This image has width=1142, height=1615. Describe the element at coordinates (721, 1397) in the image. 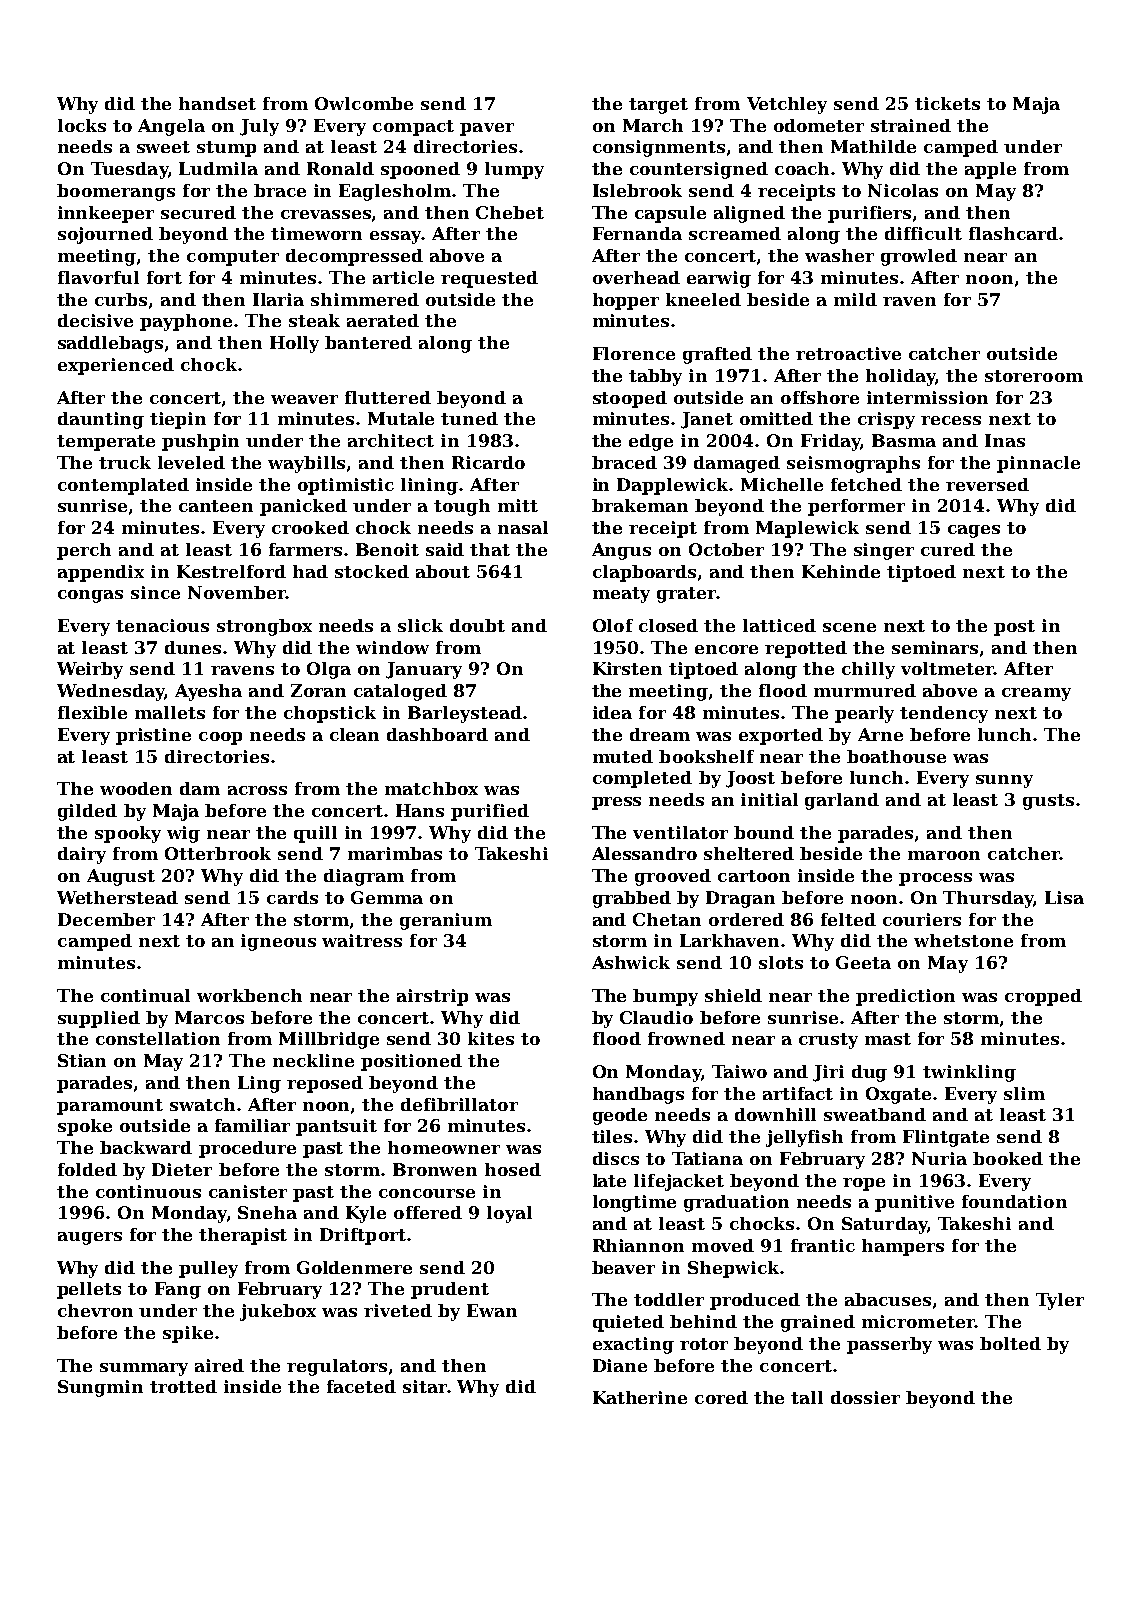

I see `cored` at that location.
